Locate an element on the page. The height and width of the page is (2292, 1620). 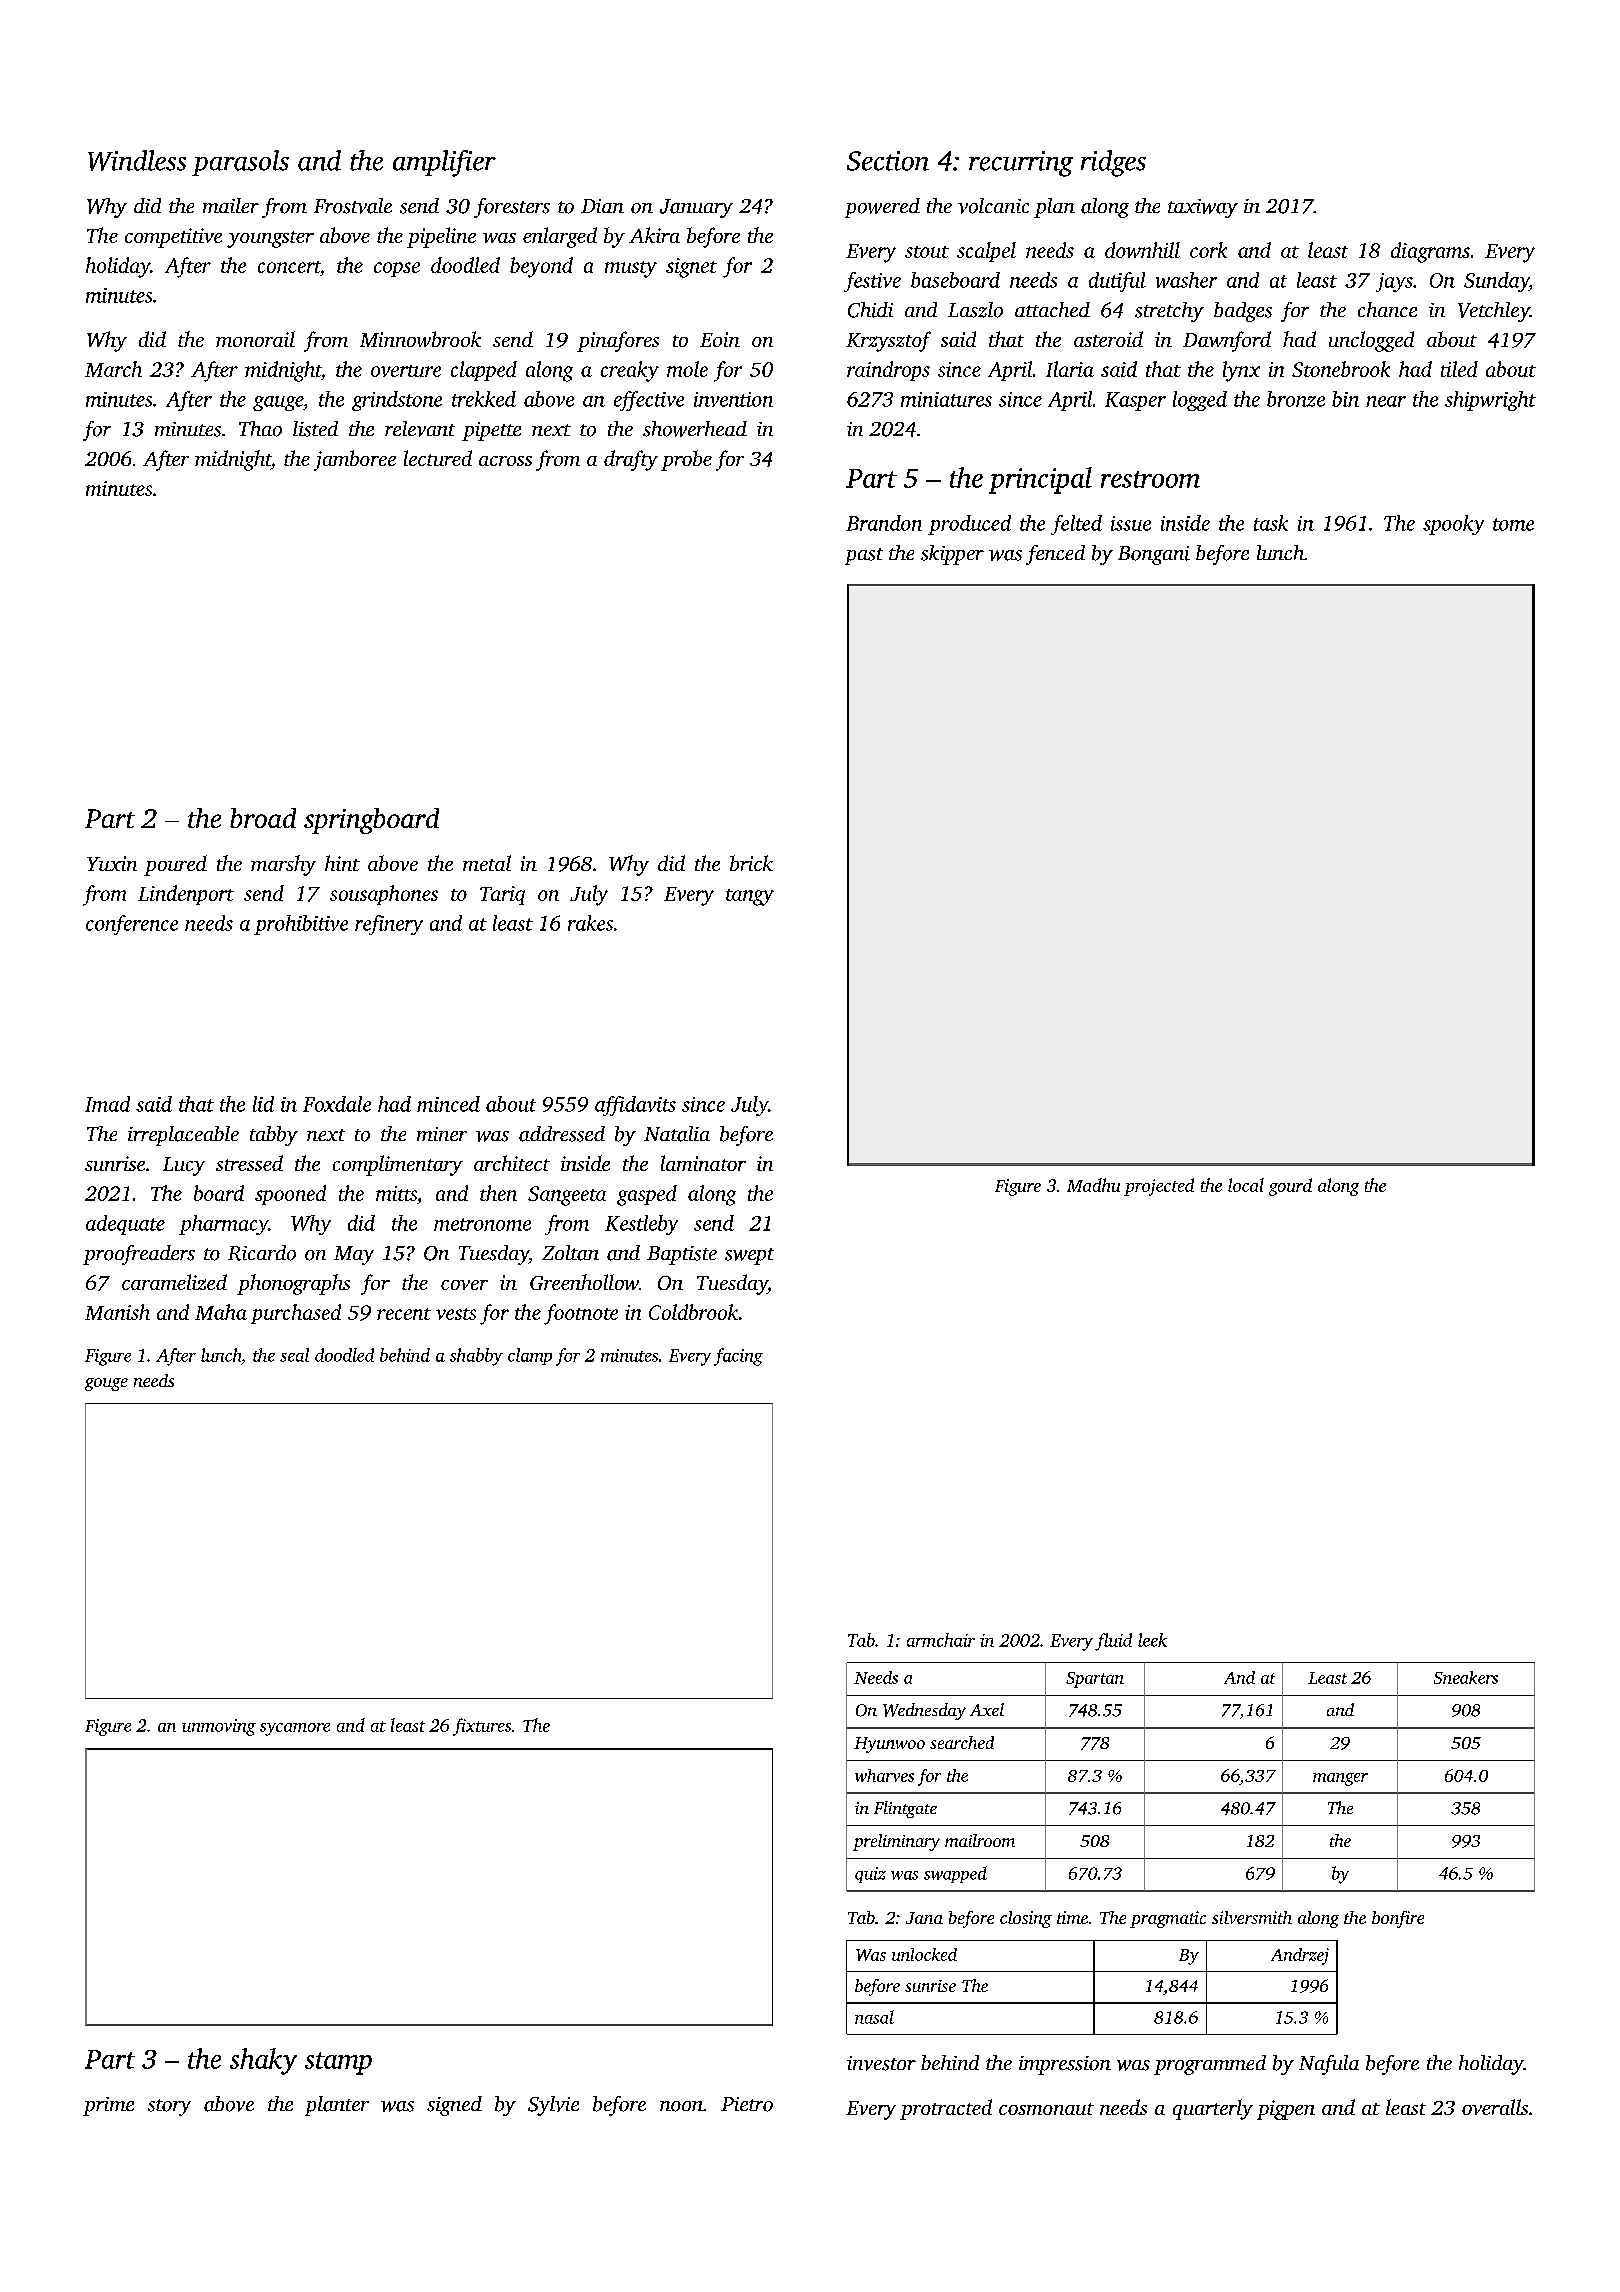
pigpen is located at coordinates (1286, 2110).
